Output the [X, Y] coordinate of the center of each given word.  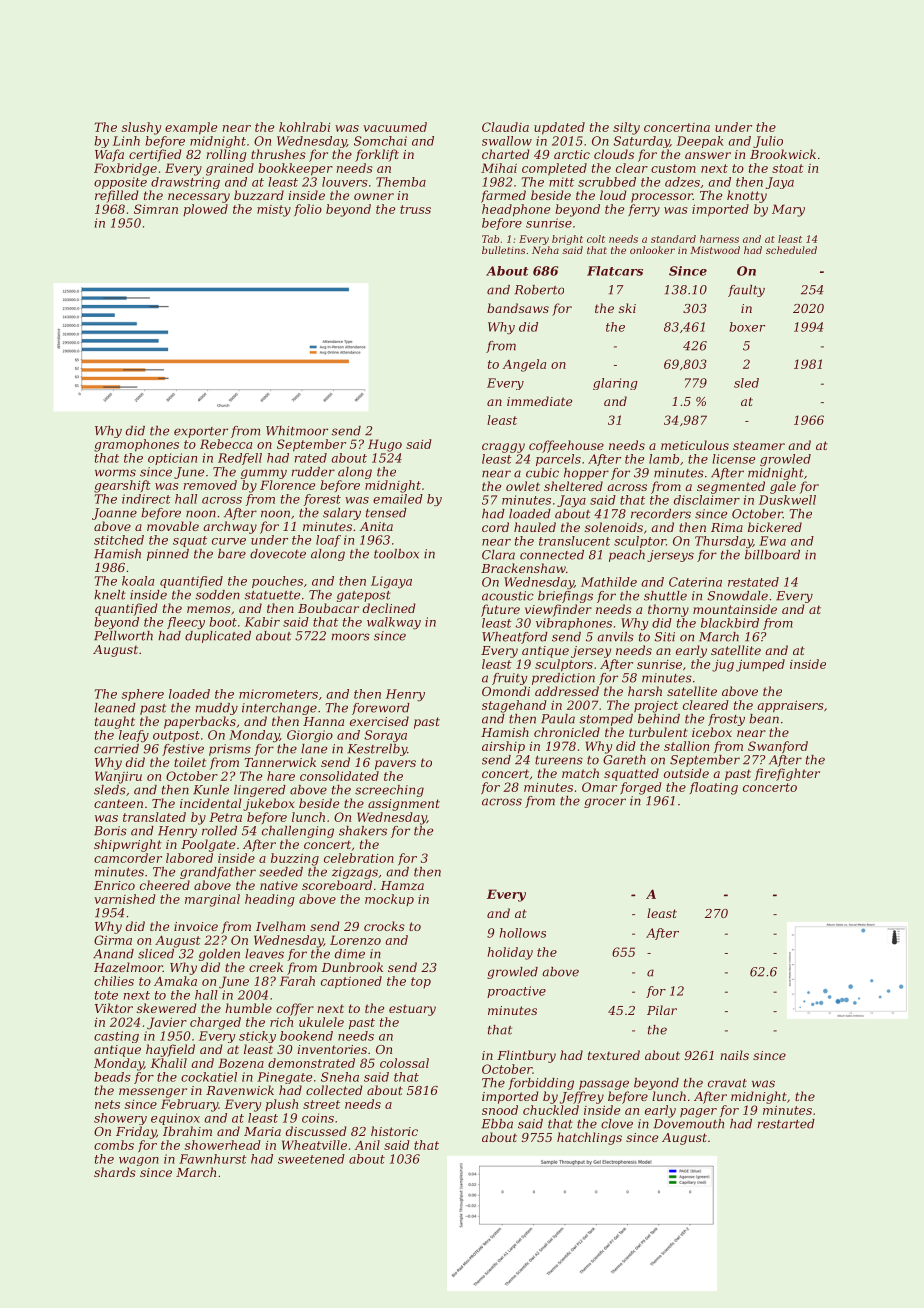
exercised [379, 721]
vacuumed [395, 127]
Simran [156, 209]
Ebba [497, 1124]
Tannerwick [280, 762]
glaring [615, 384]
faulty [746, 291]
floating [714, 788]
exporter [201, 432]
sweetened [311, 1159]
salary [342, 514]
